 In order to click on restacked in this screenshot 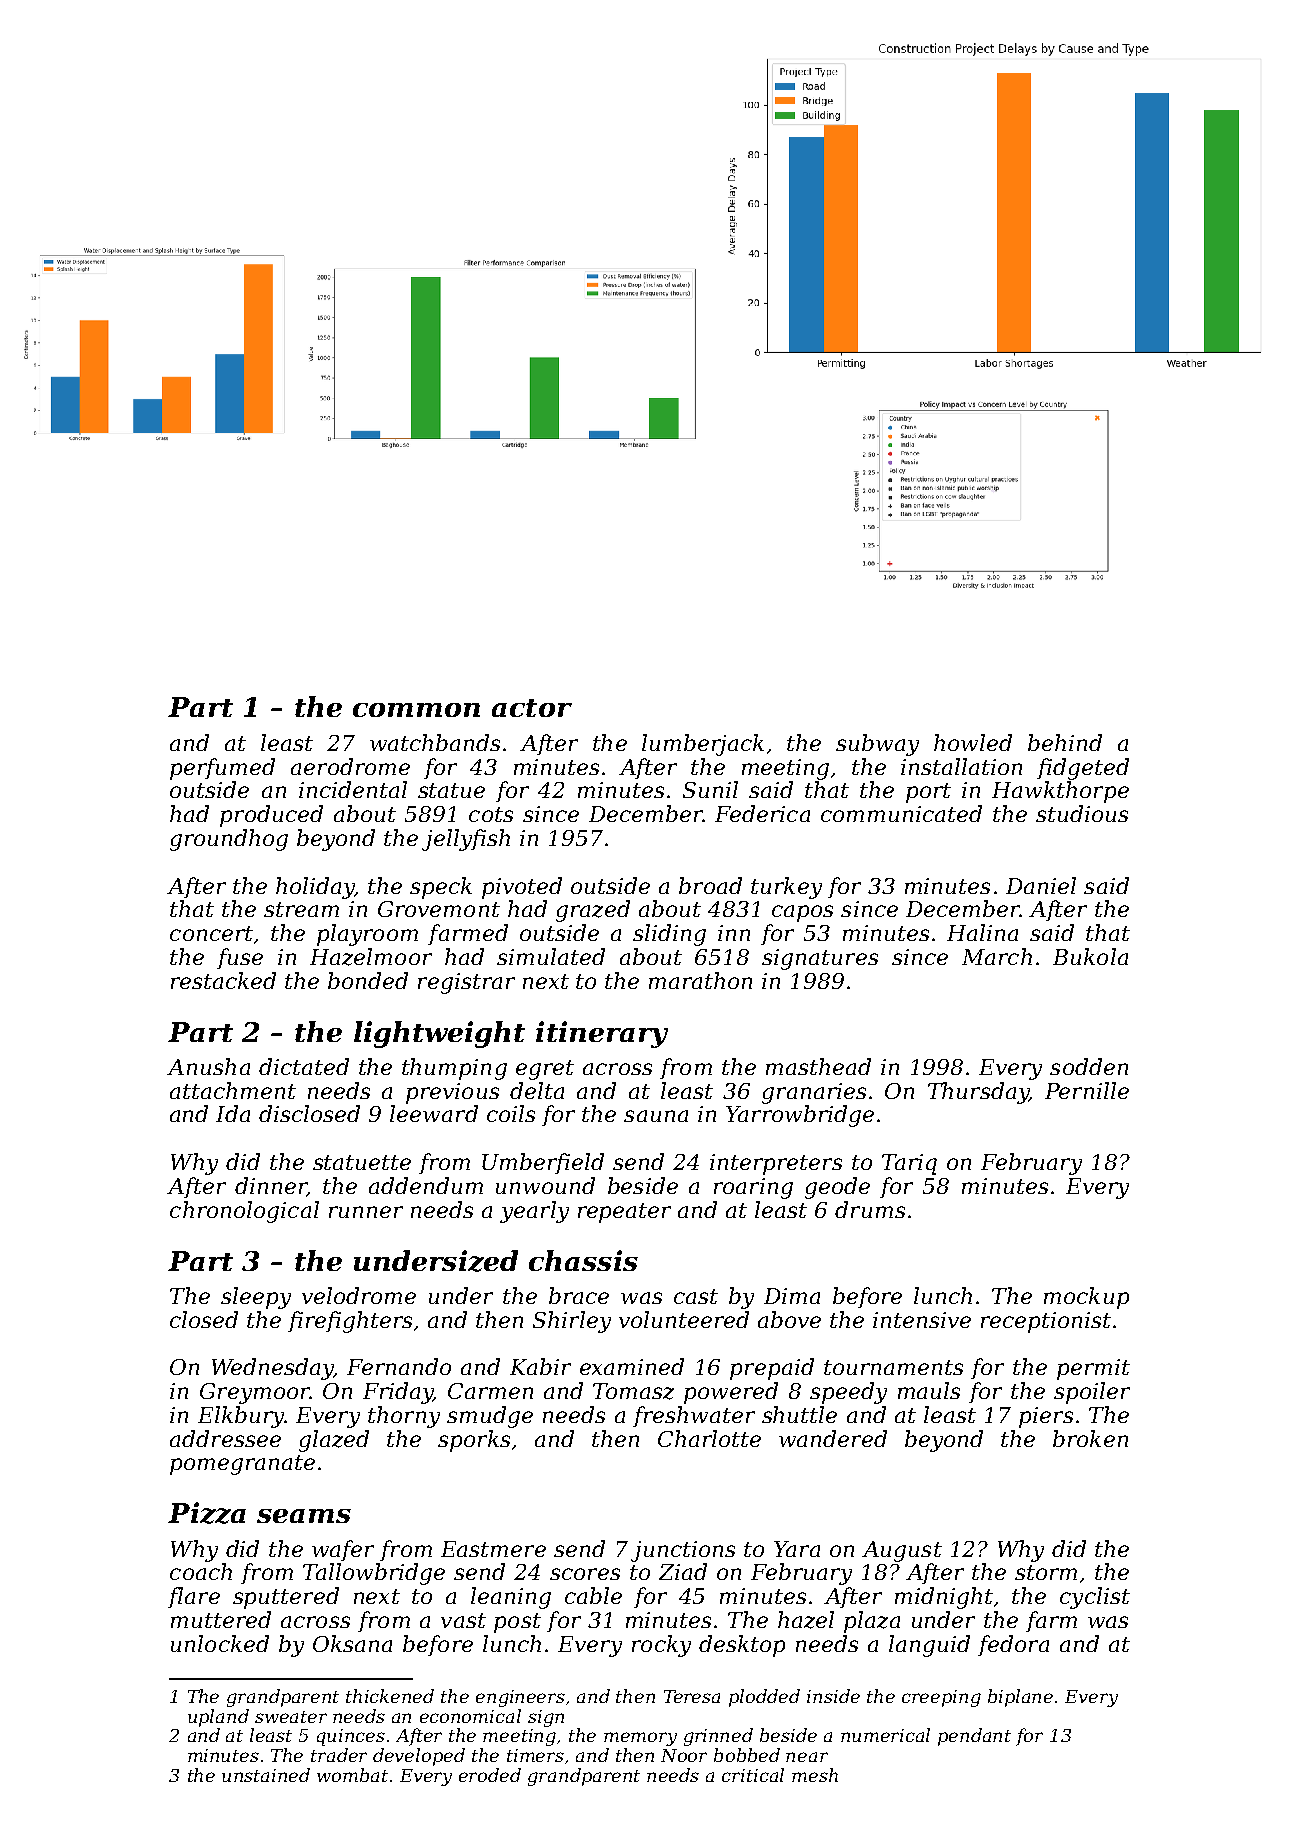, I will do `click(223, 980)`.
